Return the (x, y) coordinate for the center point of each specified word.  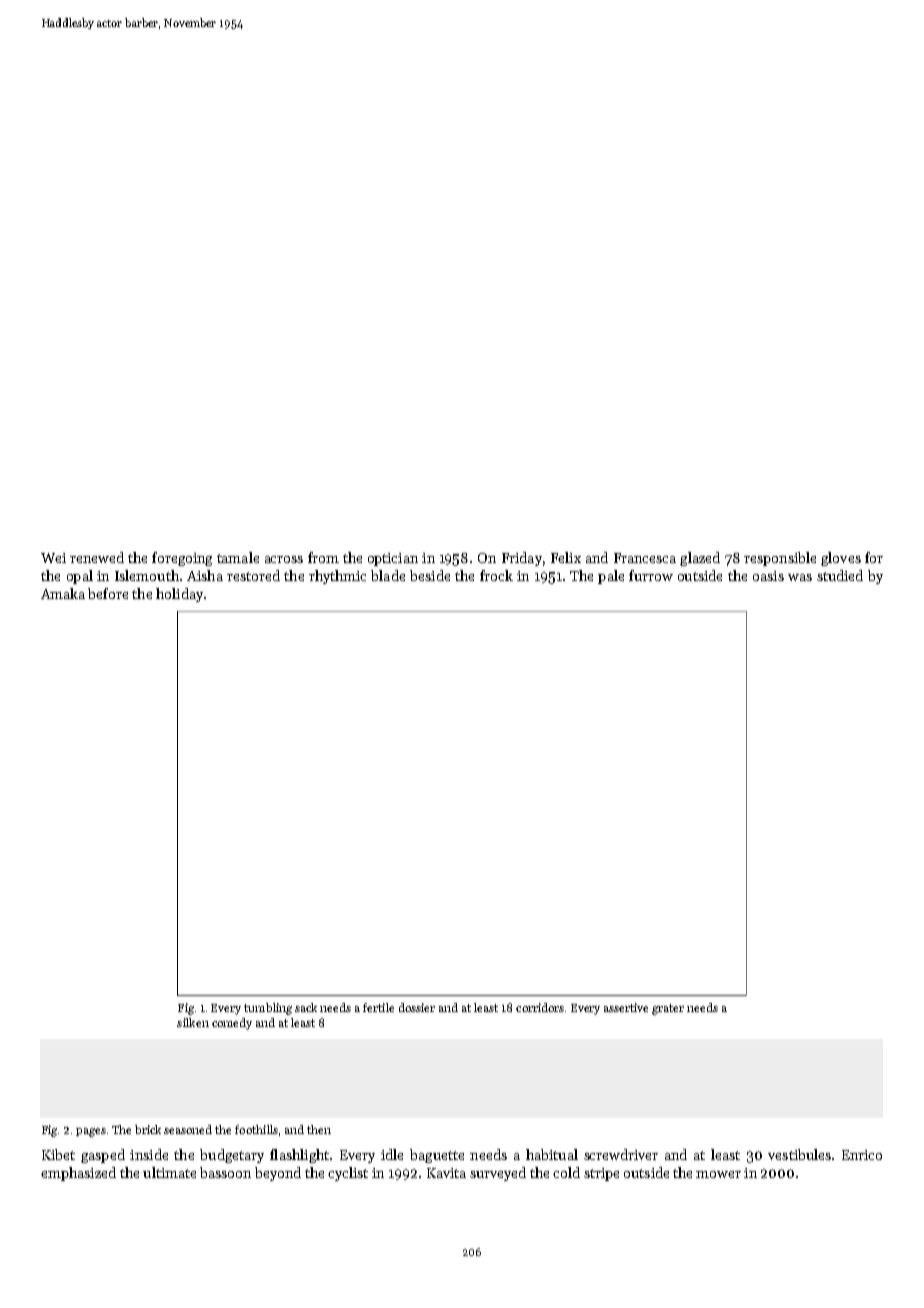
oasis (768, 576)
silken (193, 1022)
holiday (179, 595)
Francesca (645, 558)
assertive (626, 1007)
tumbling (268, 1009)
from (323, 557)
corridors (540, 1007)
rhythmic (337, 577)
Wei (53, 558)
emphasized (78, 1174)
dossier (417, 1007)
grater (668, 1009)
